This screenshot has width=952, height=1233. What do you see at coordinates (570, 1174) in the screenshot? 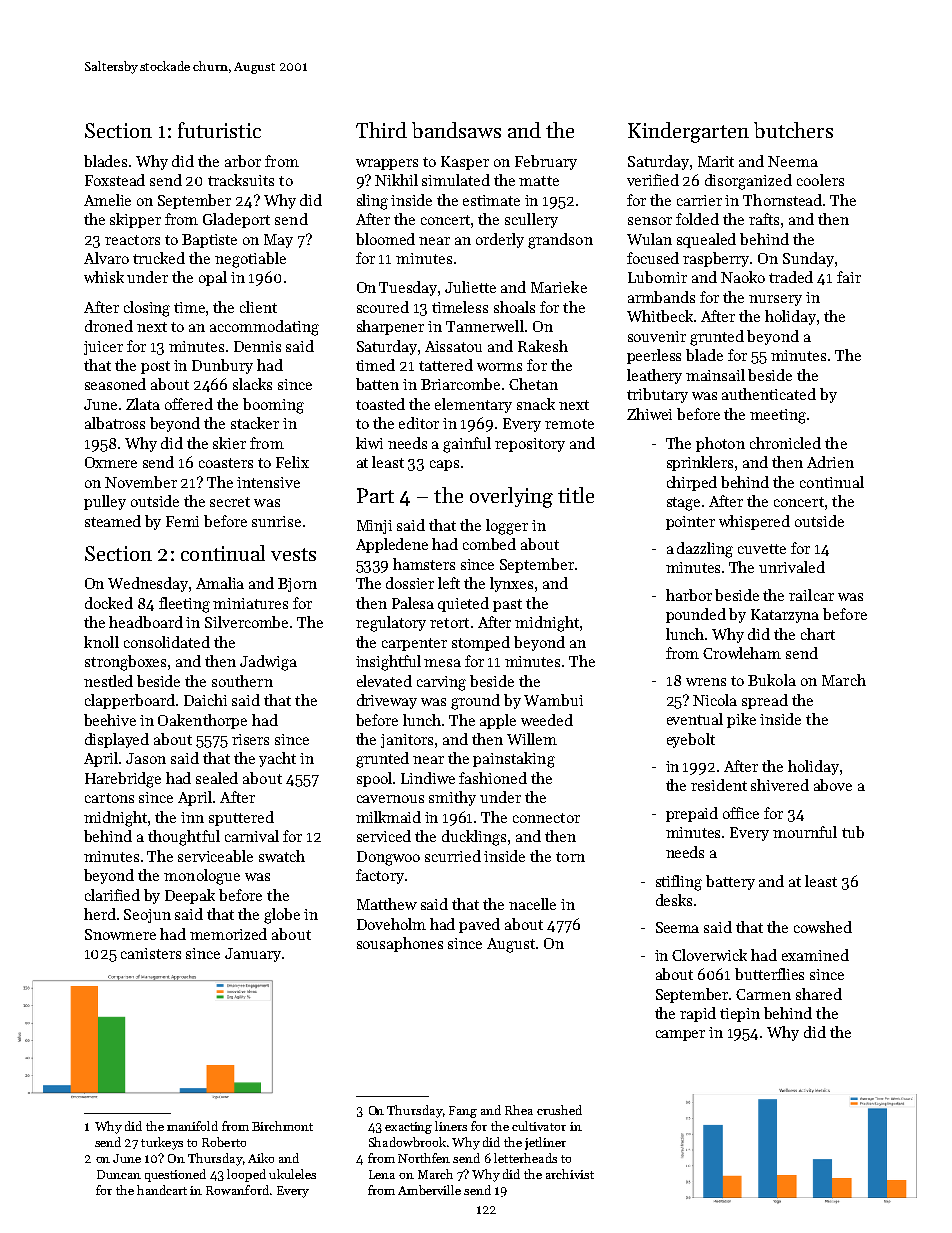
I see `archivist` at bounding box center [570, 1174].
